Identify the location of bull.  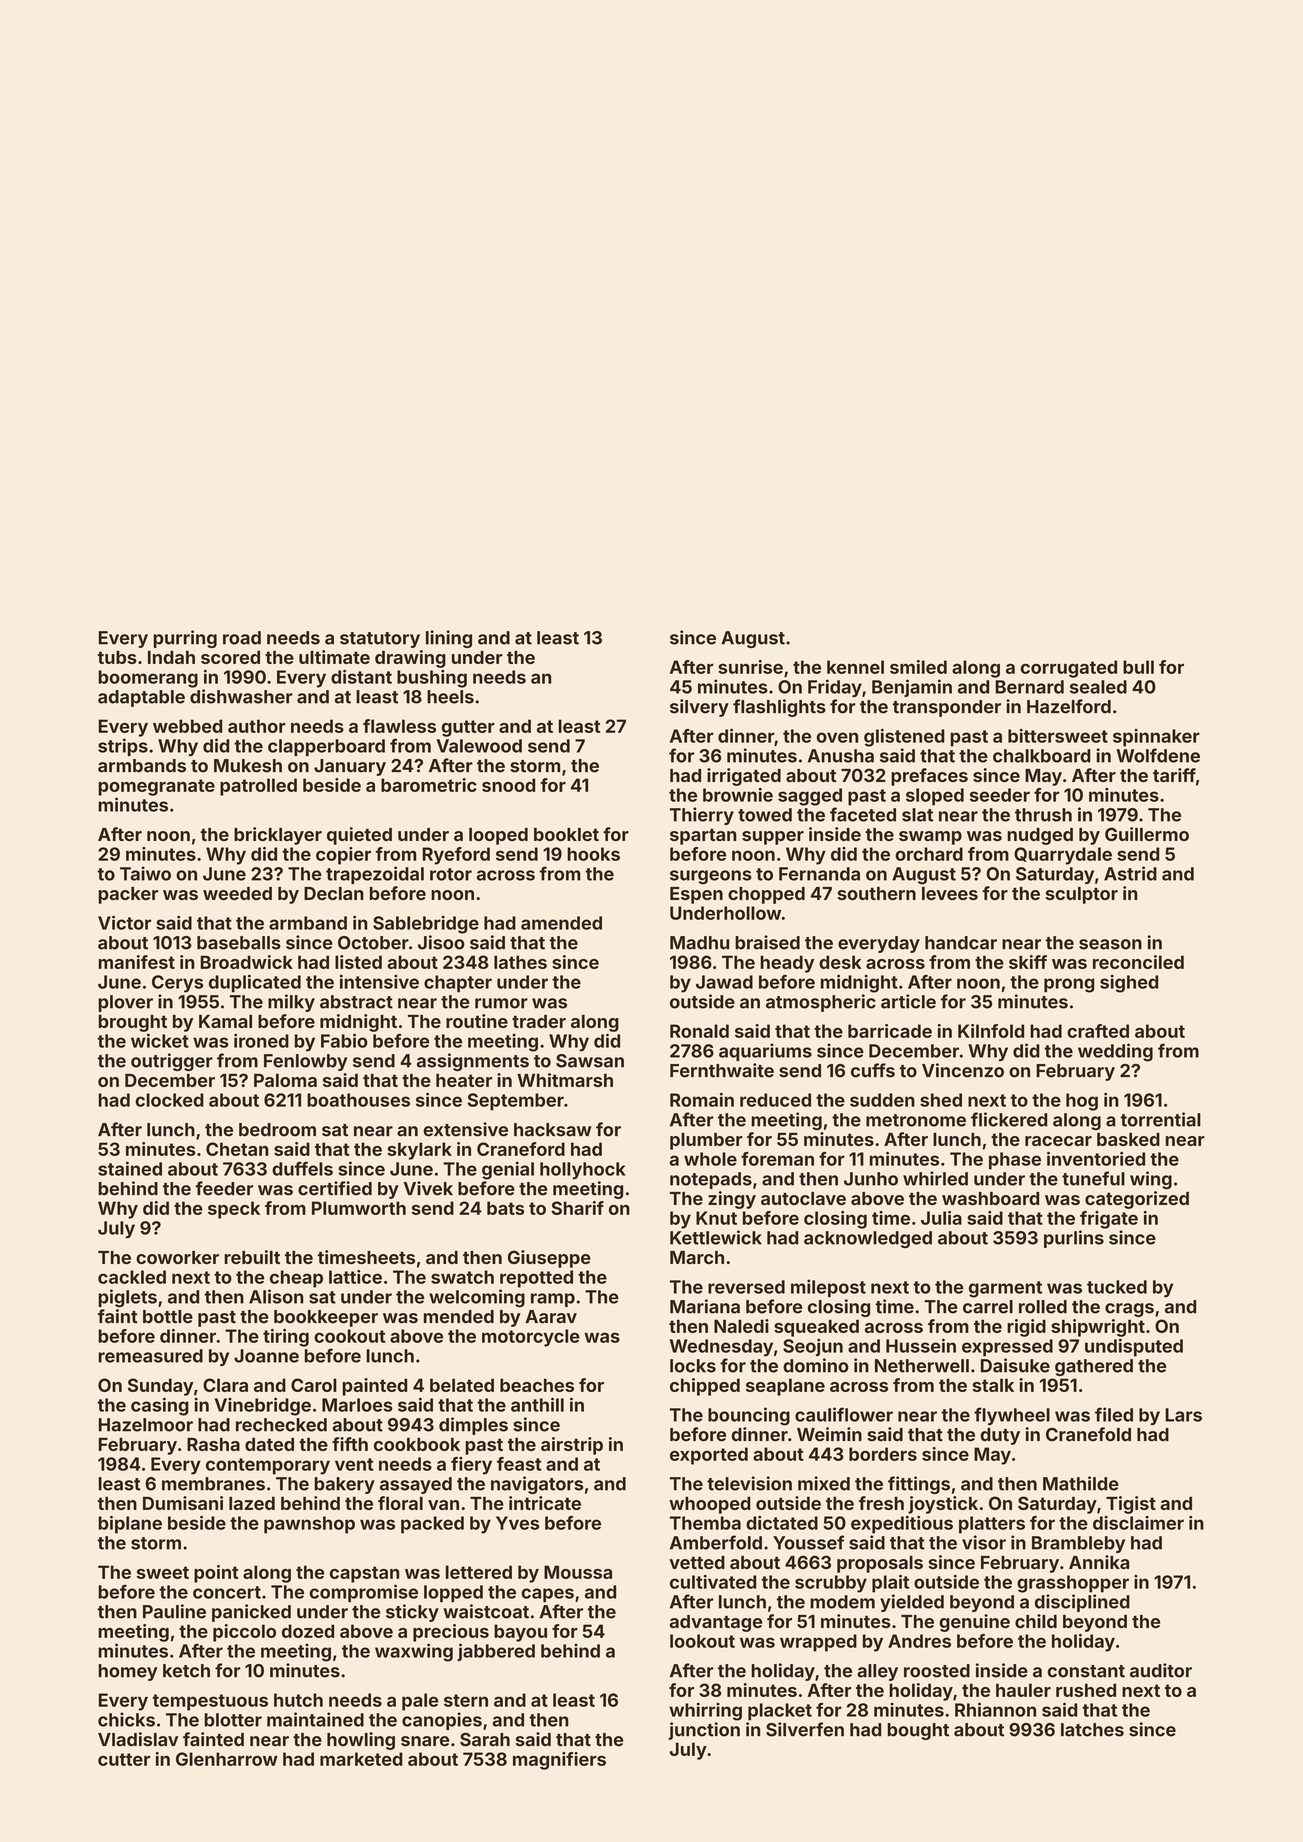
(1138, 667).
